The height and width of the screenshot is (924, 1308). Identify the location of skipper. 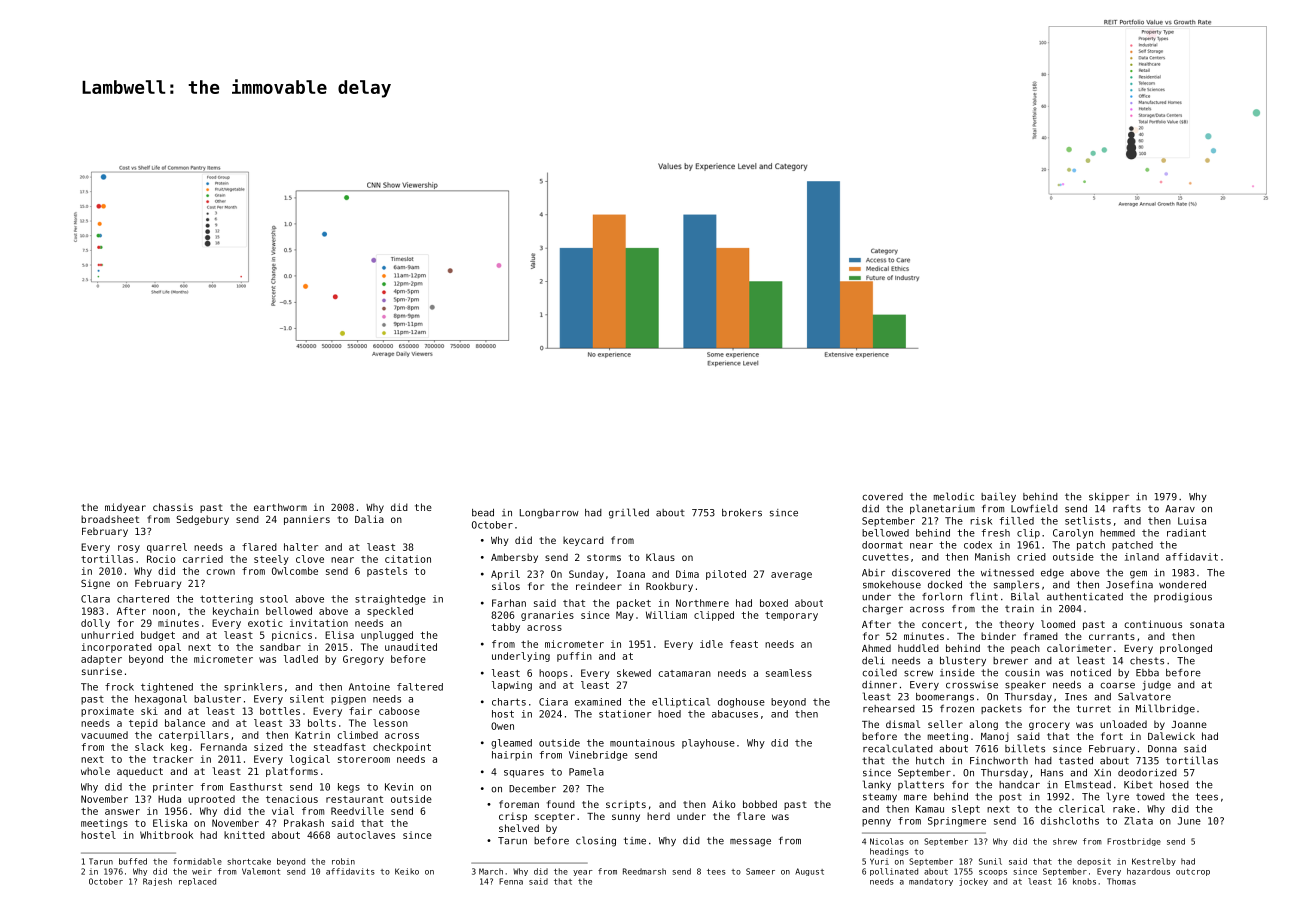
(1109, 497).
